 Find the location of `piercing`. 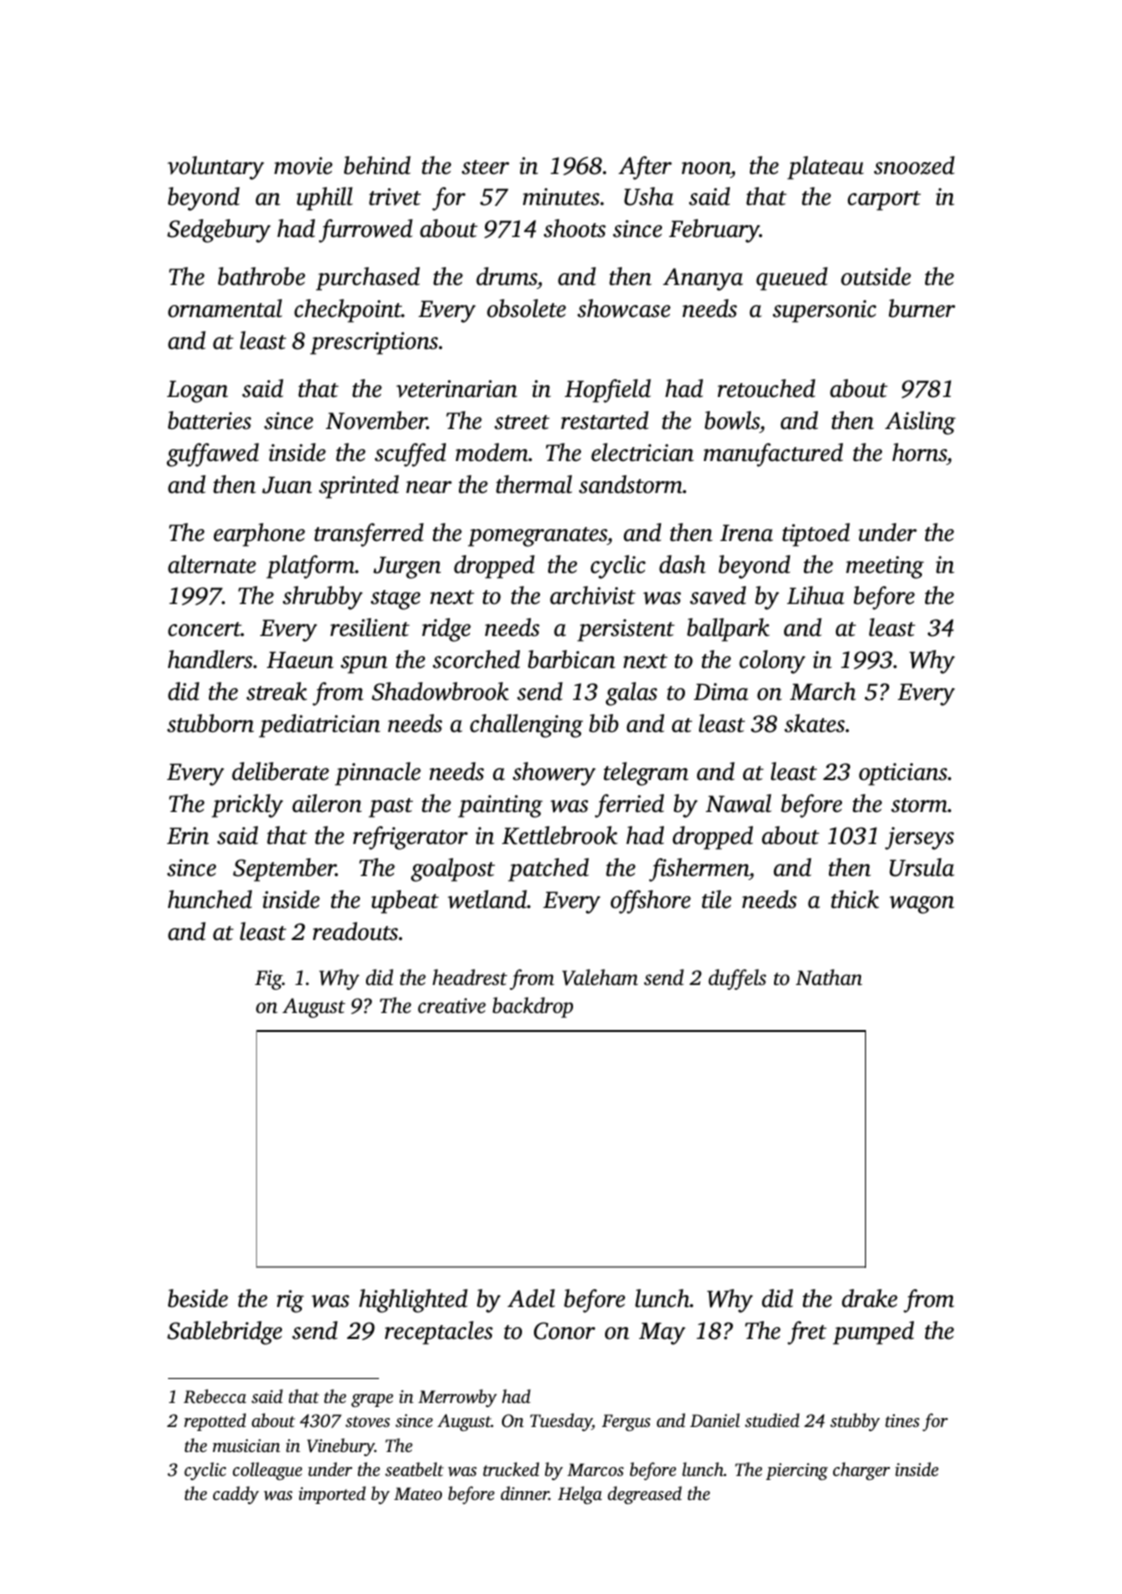

piercing is located at coordinates (797, 1471).
